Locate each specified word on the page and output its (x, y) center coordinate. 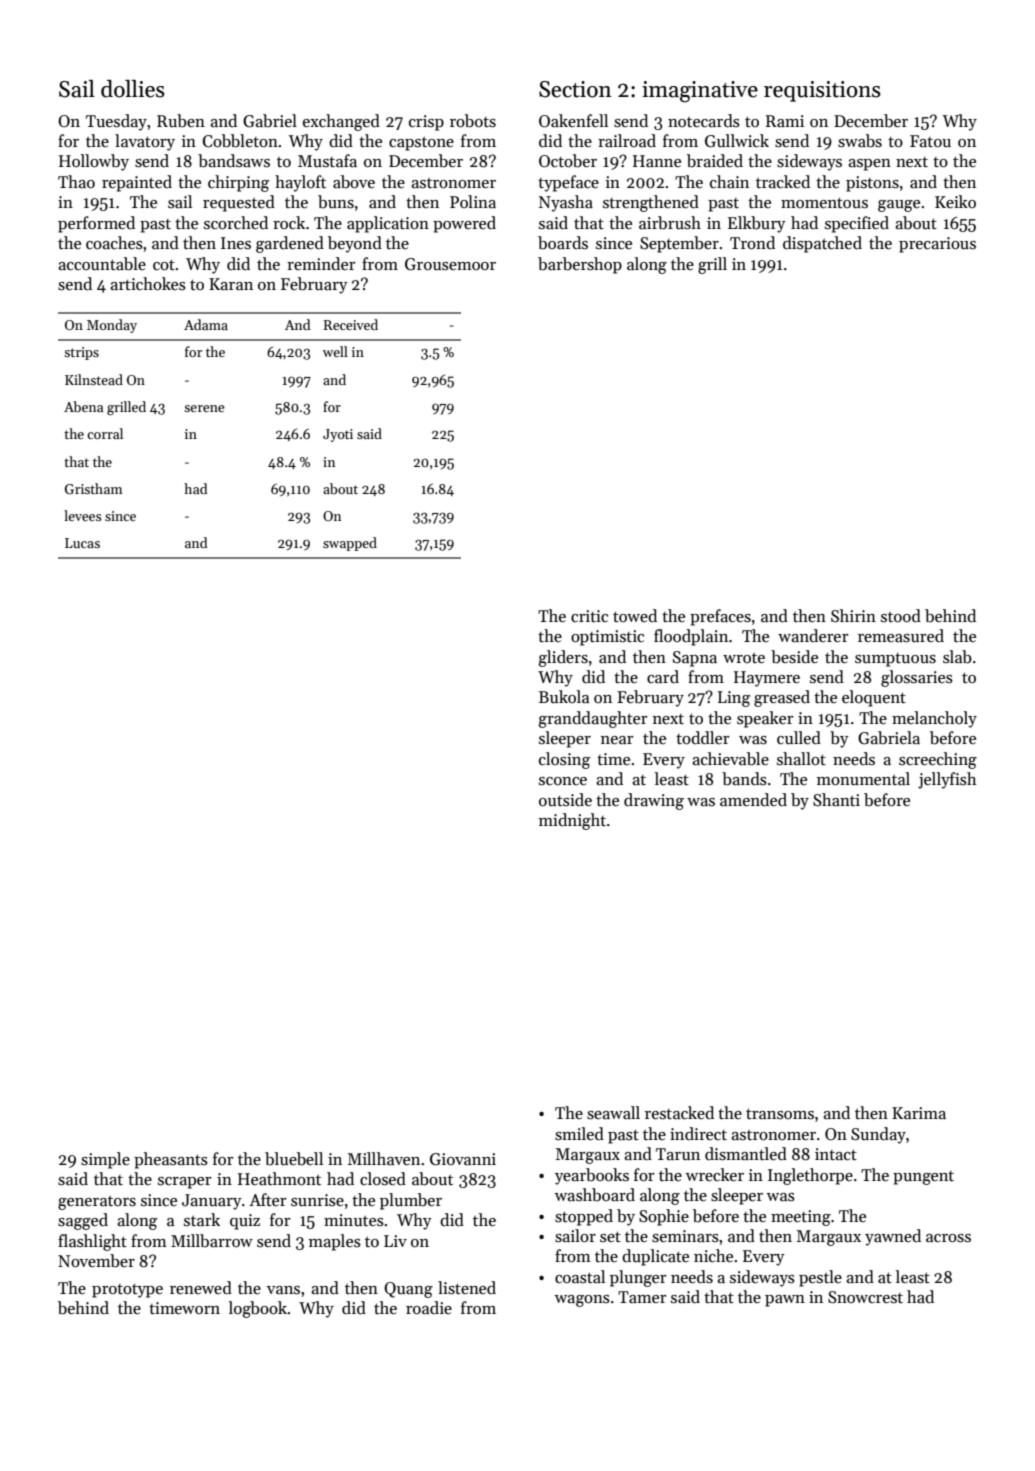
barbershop (580, 265)
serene (204, 408)
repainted (137, 183)
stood (901, 616)
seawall (613, 1113)
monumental (863, 779)
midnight (572, 821)
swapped (350, 544)
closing (564, 760)
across (948, 1238)
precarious (937, 245)
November (96, 1261)
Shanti (836, 800)
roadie (429, 1308)
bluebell (294, 1159)
